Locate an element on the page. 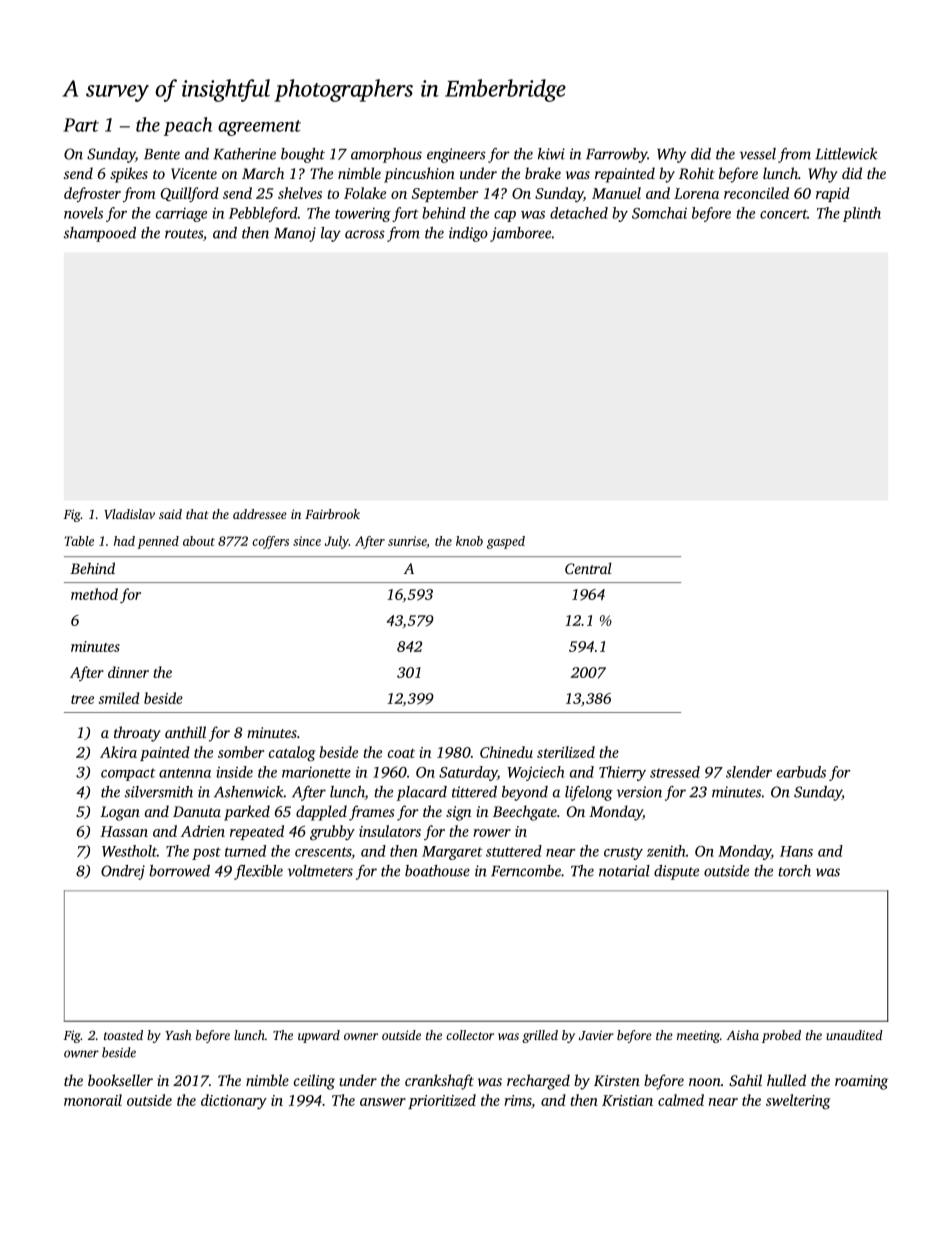  concert is located at coordinates (783, 214).
